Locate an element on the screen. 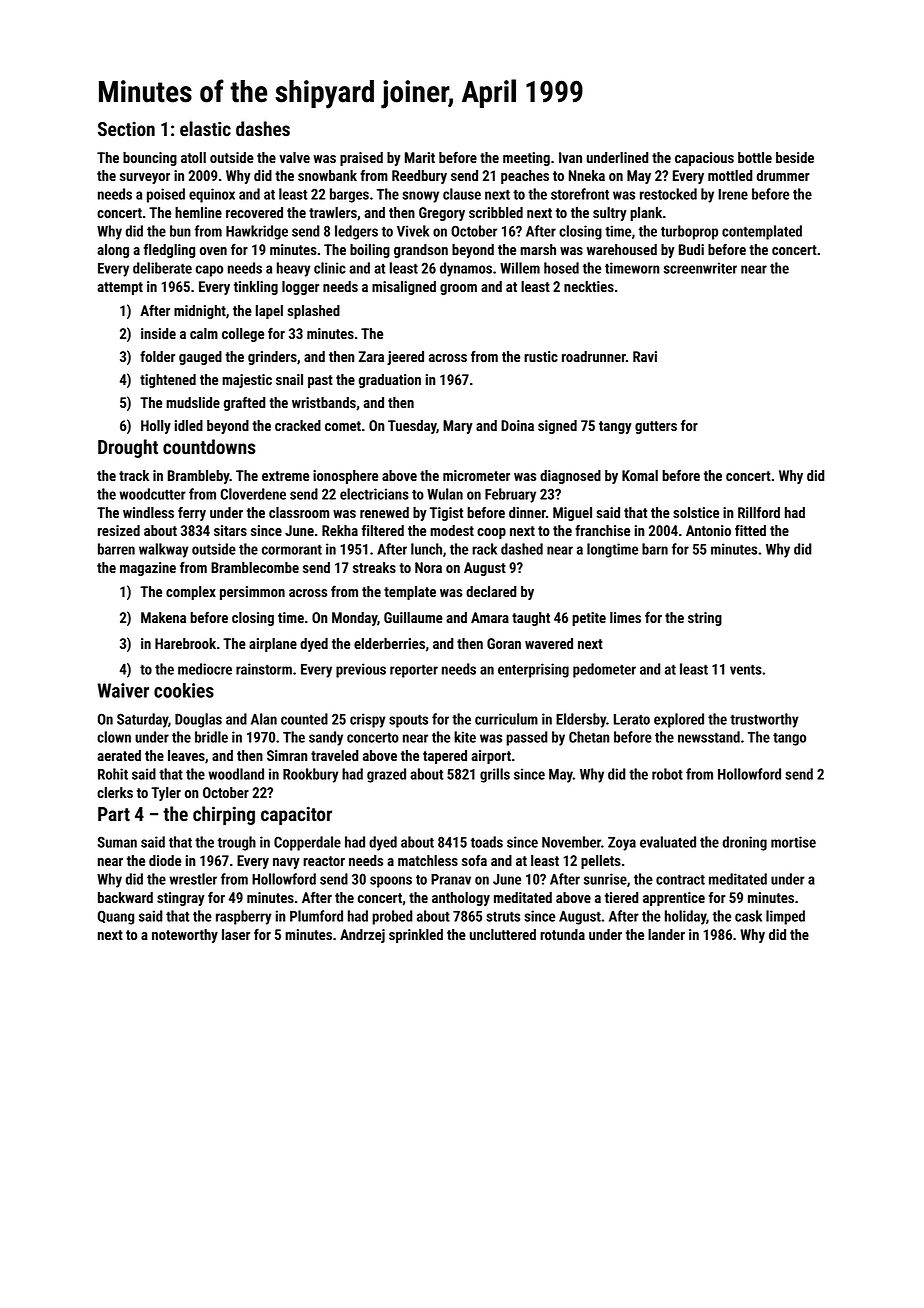 The height and width of the screenshot is (1308, 924). noteworthy is located at coordinates (185, 936).
